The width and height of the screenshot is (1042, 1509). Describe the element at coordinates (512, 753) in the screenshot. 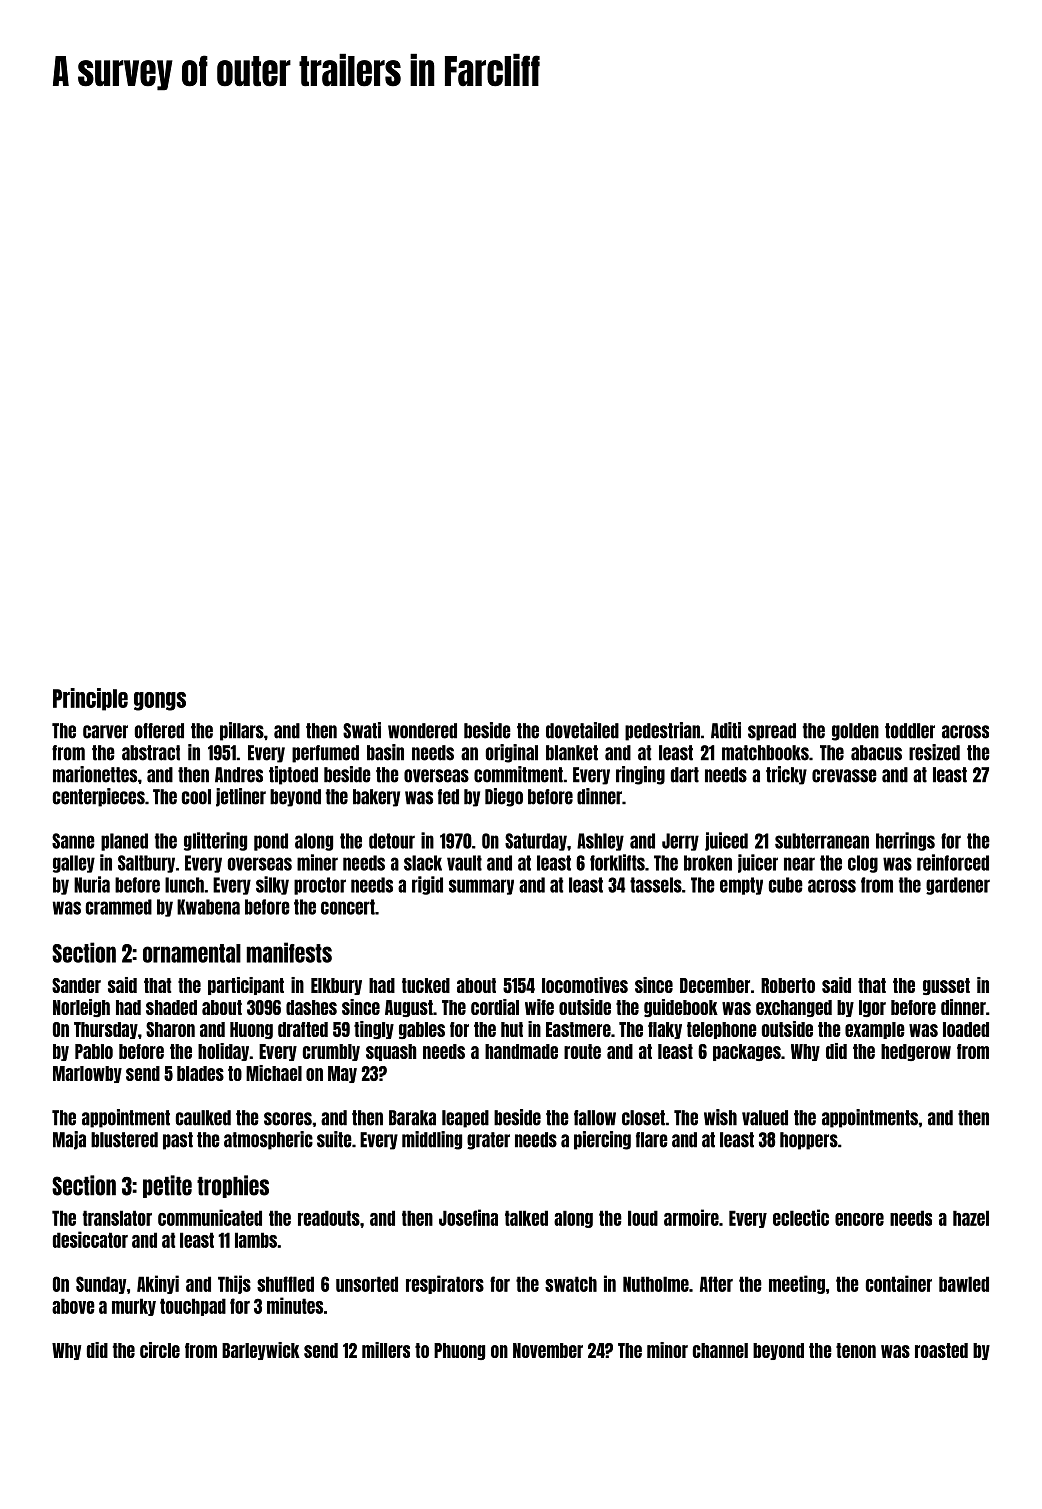

I see `original` at that location.
